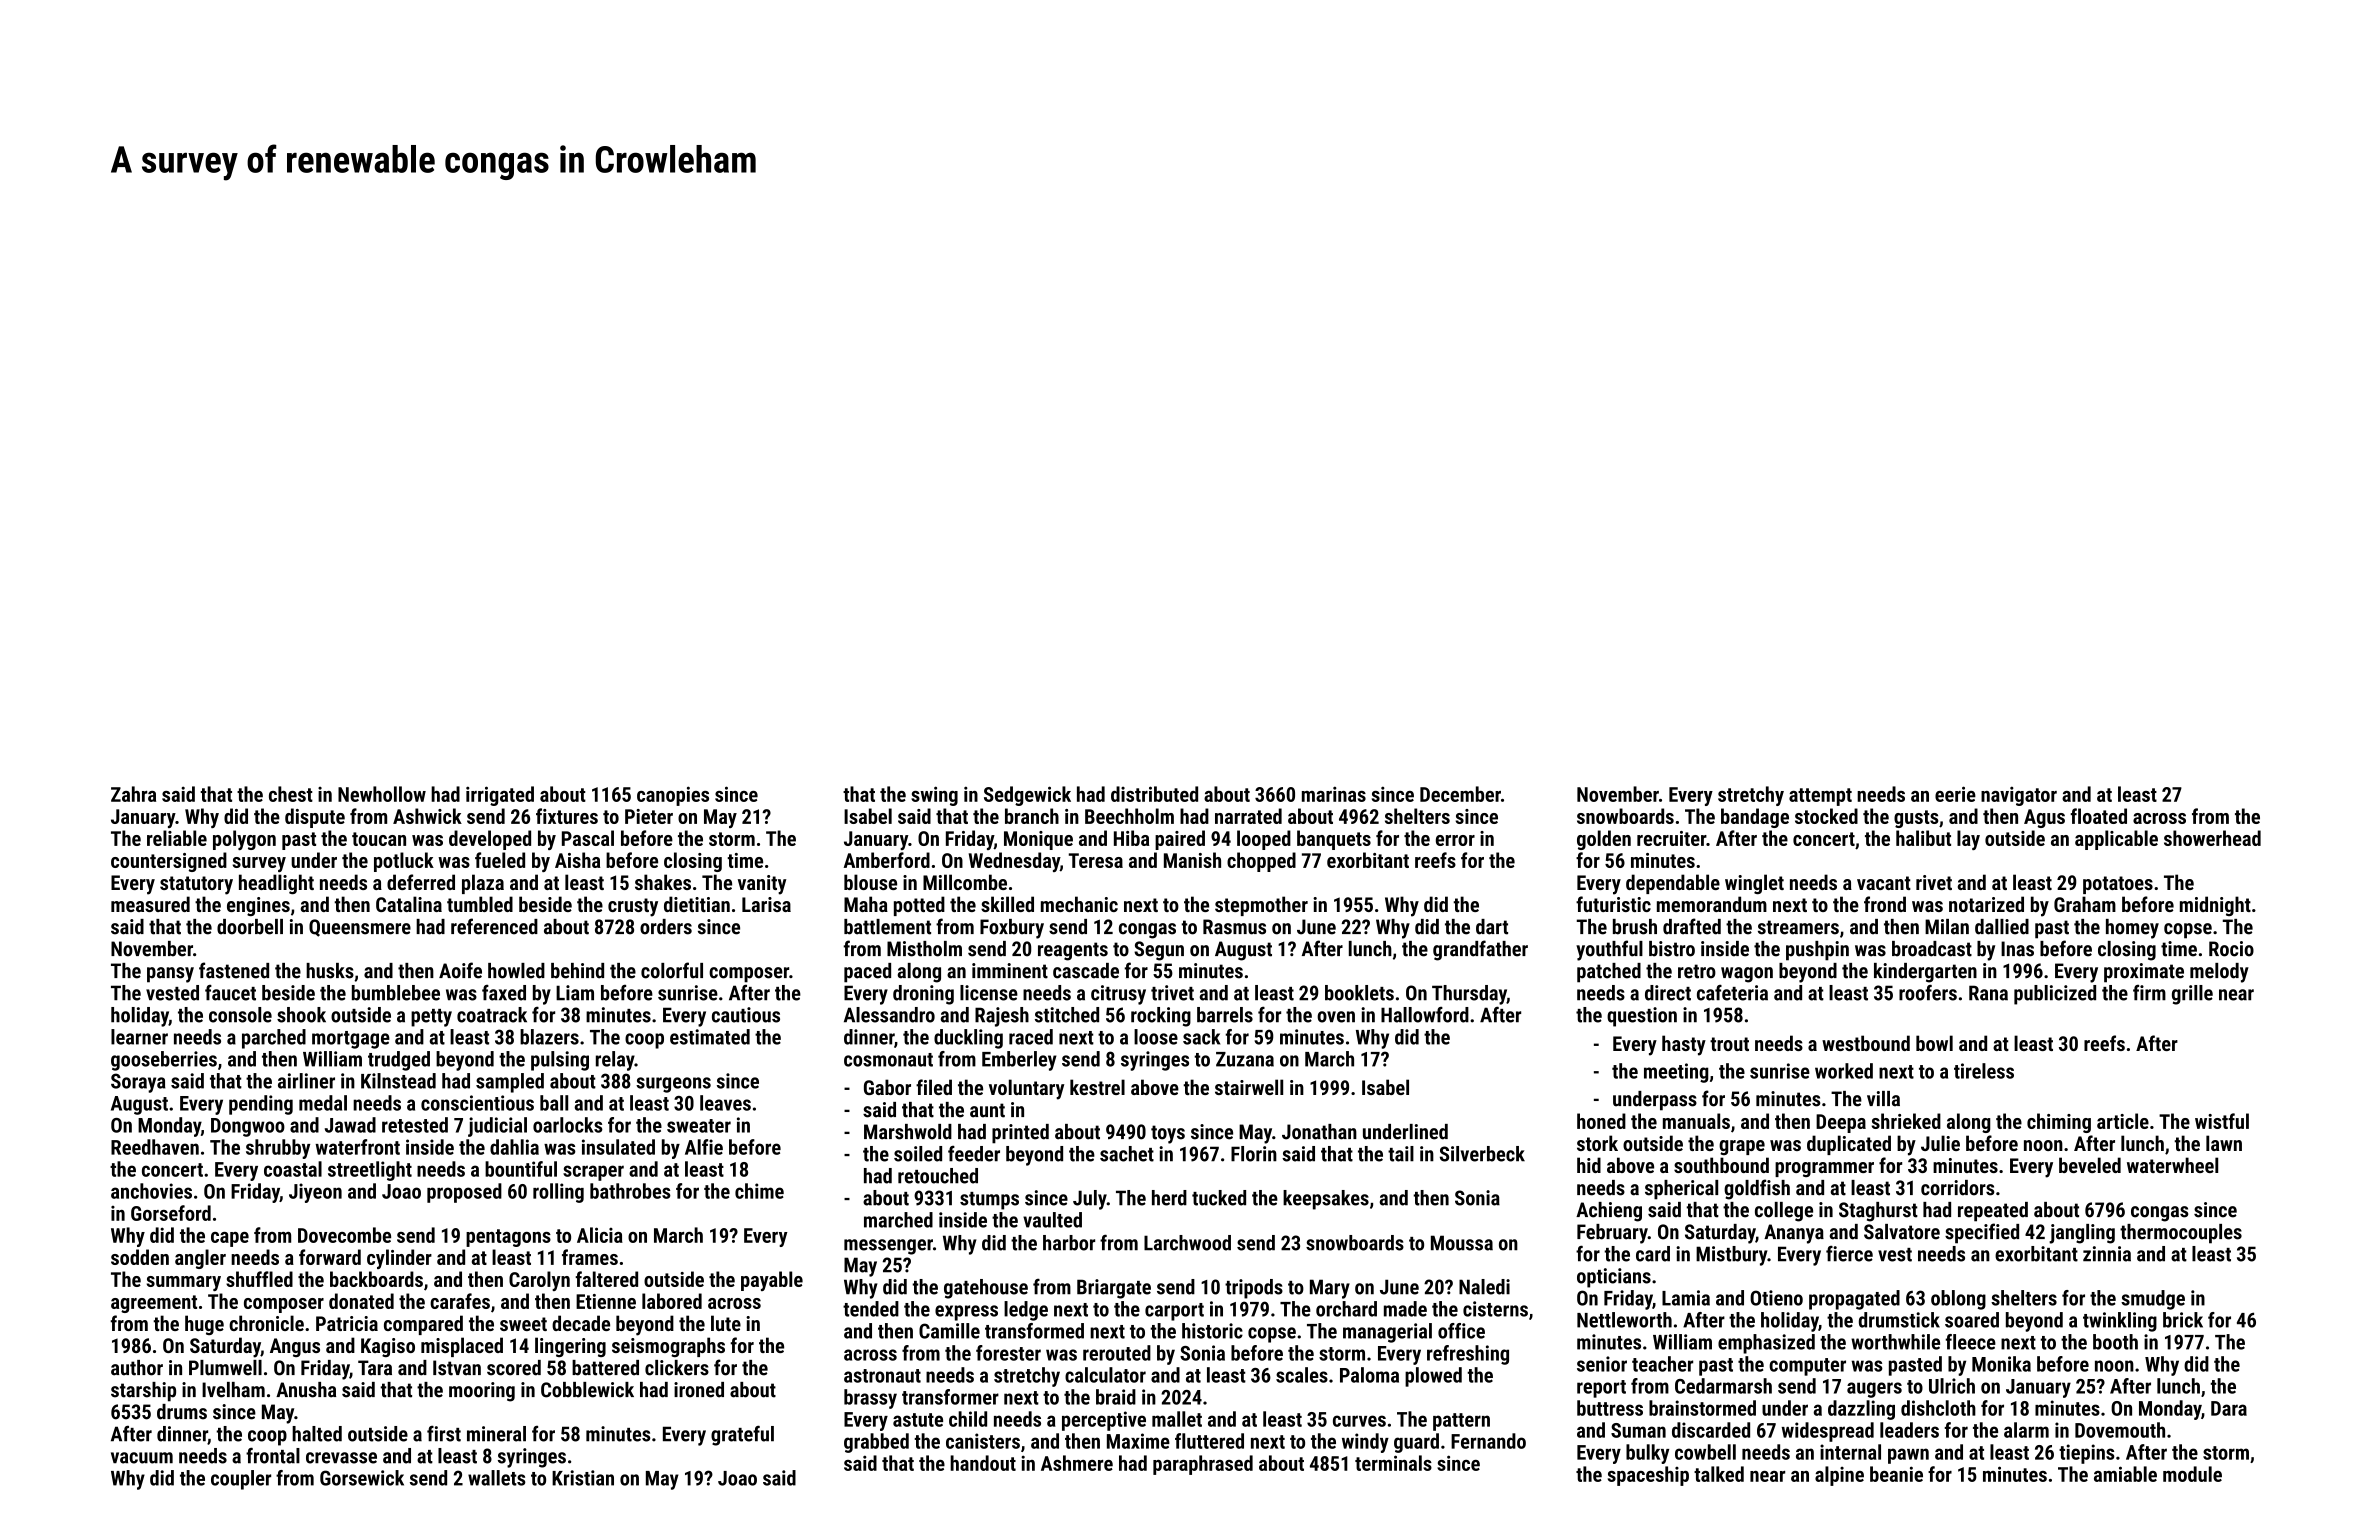  Describe the element at coordinates (496, 1434) in the screenshot. I see `mineral` at that location.
